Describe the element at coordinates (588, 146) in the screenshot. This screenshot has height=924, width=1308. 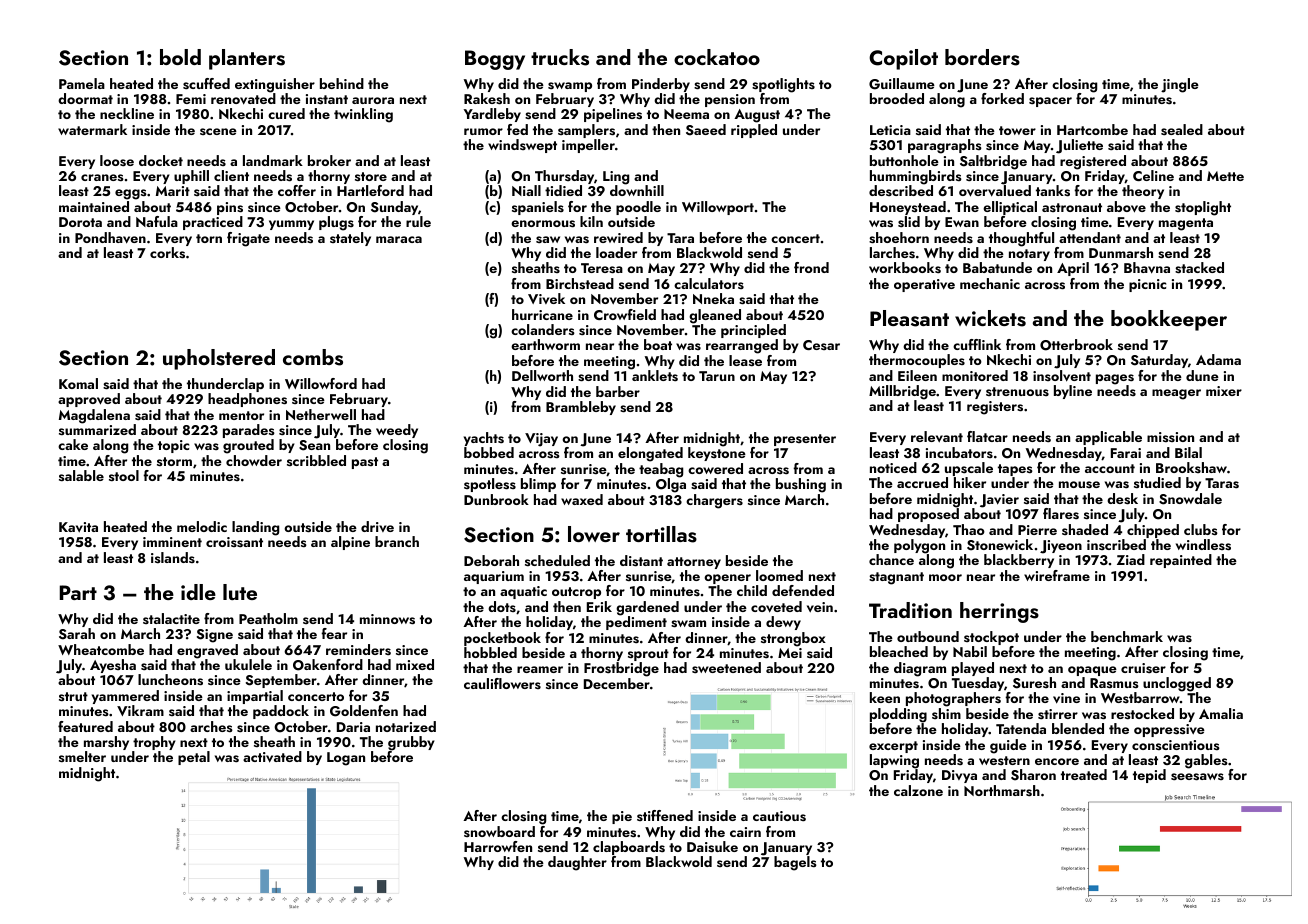
I see `impeller` at that location.
